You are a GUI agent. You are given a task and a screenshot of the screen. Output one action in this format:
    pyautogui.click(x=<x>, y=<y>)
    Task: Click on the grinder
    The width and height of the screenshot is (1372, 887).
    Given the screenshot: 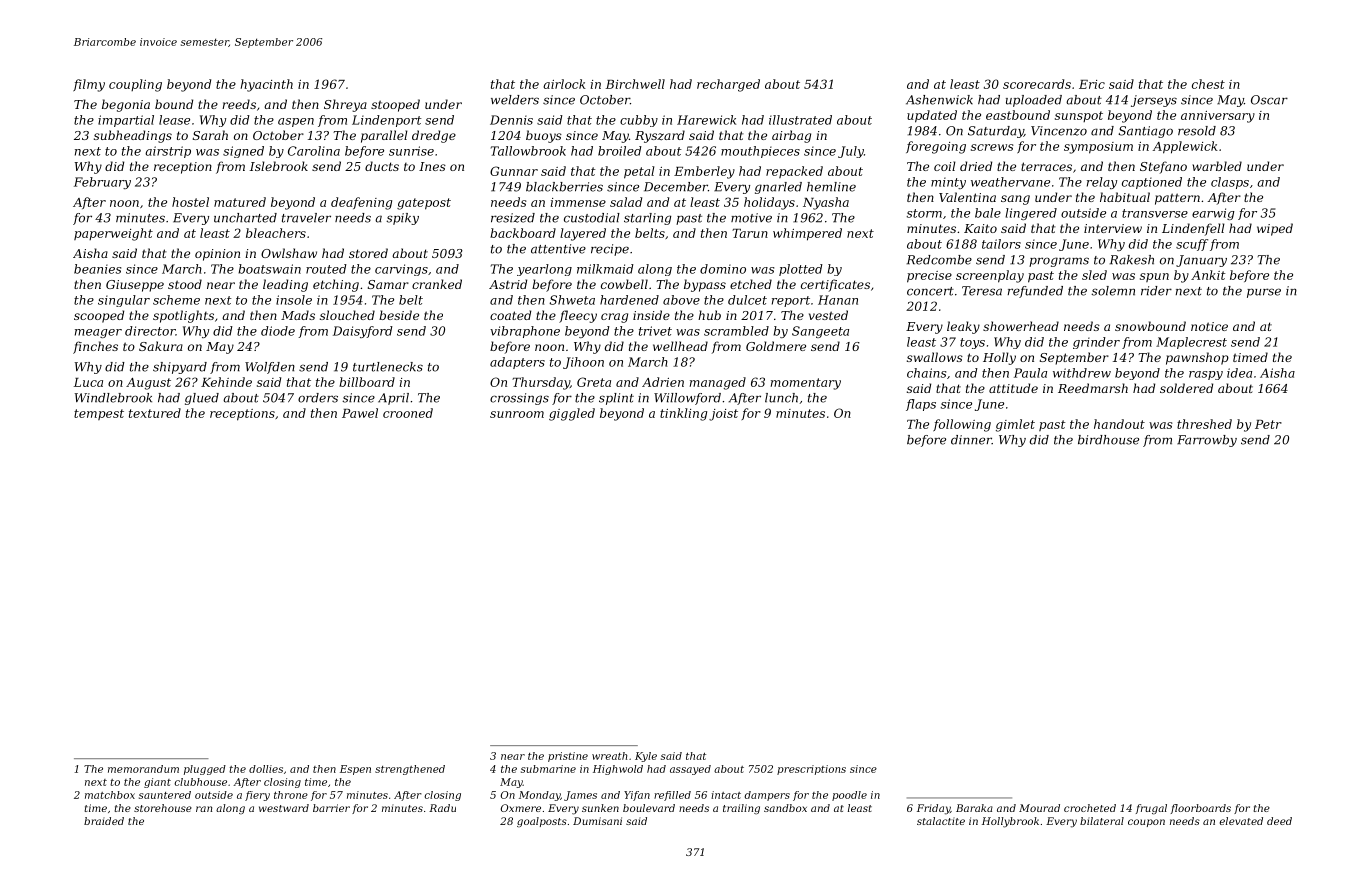 What is the action you would take?
    pyautogui.click(x=1096, y=343)
